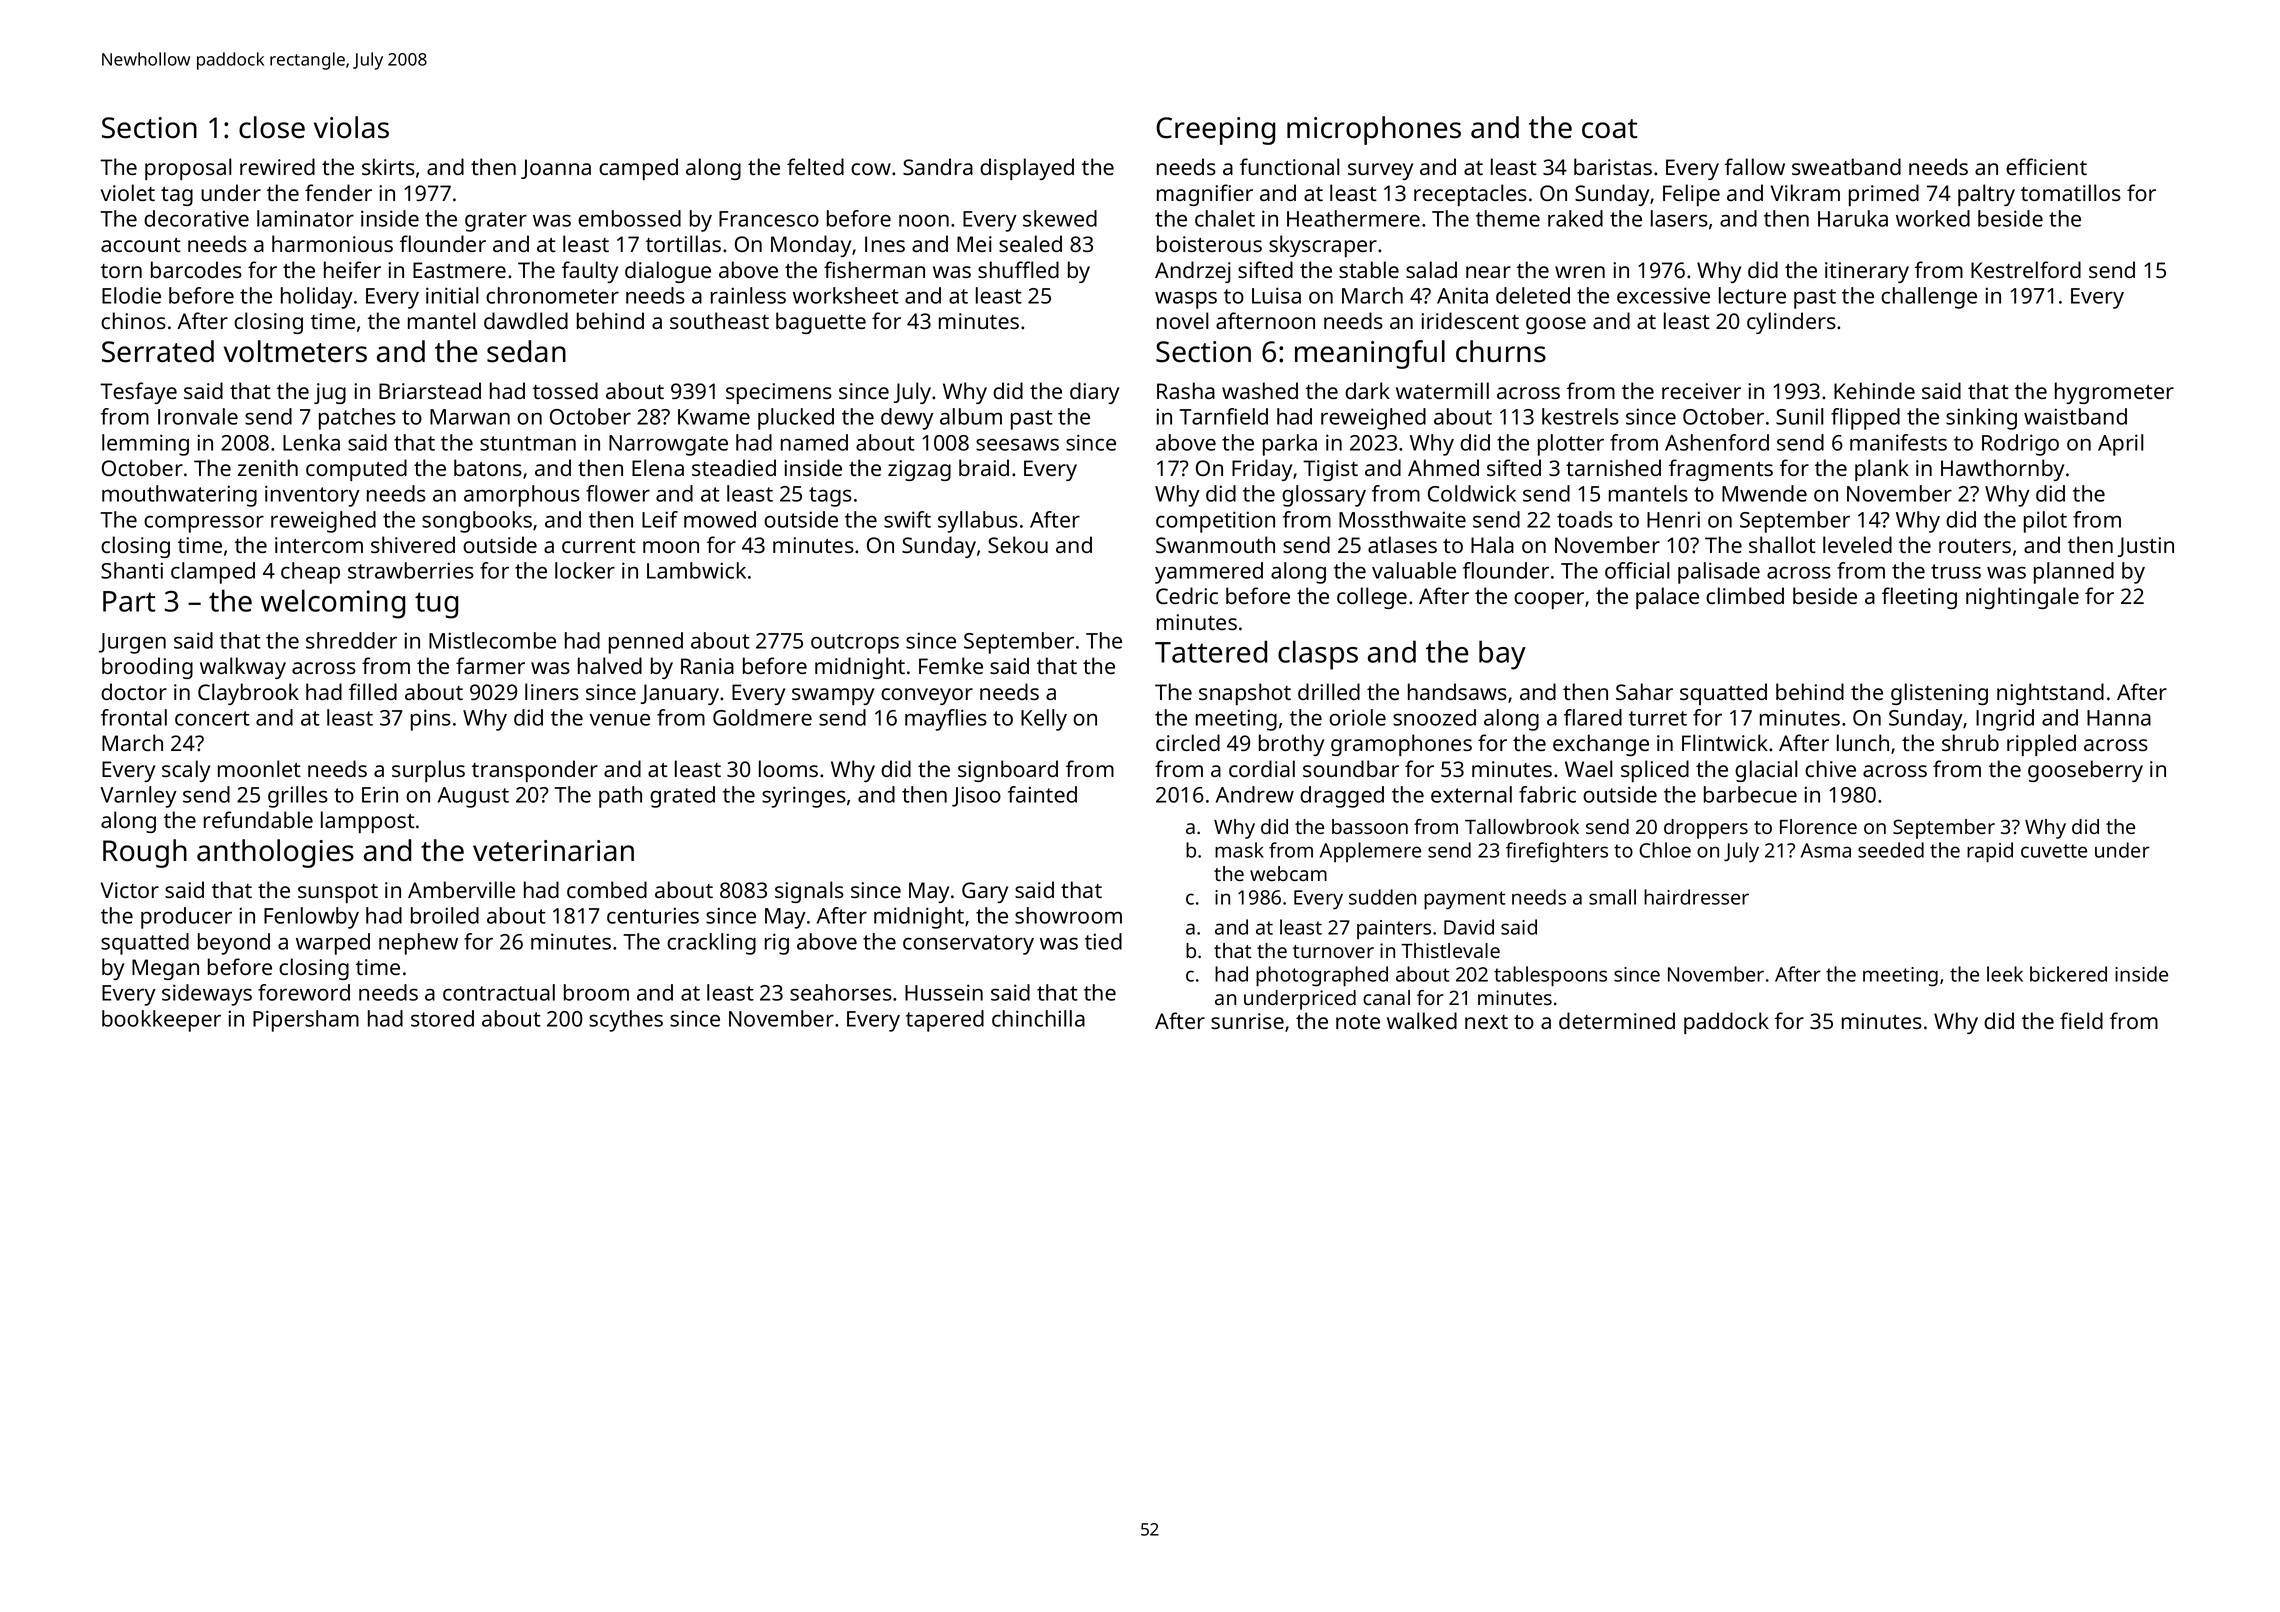 This document has height=1612, width=2280. Describe the element at coordinates (2068, 974) in the document. I see `bickered` at that location.
